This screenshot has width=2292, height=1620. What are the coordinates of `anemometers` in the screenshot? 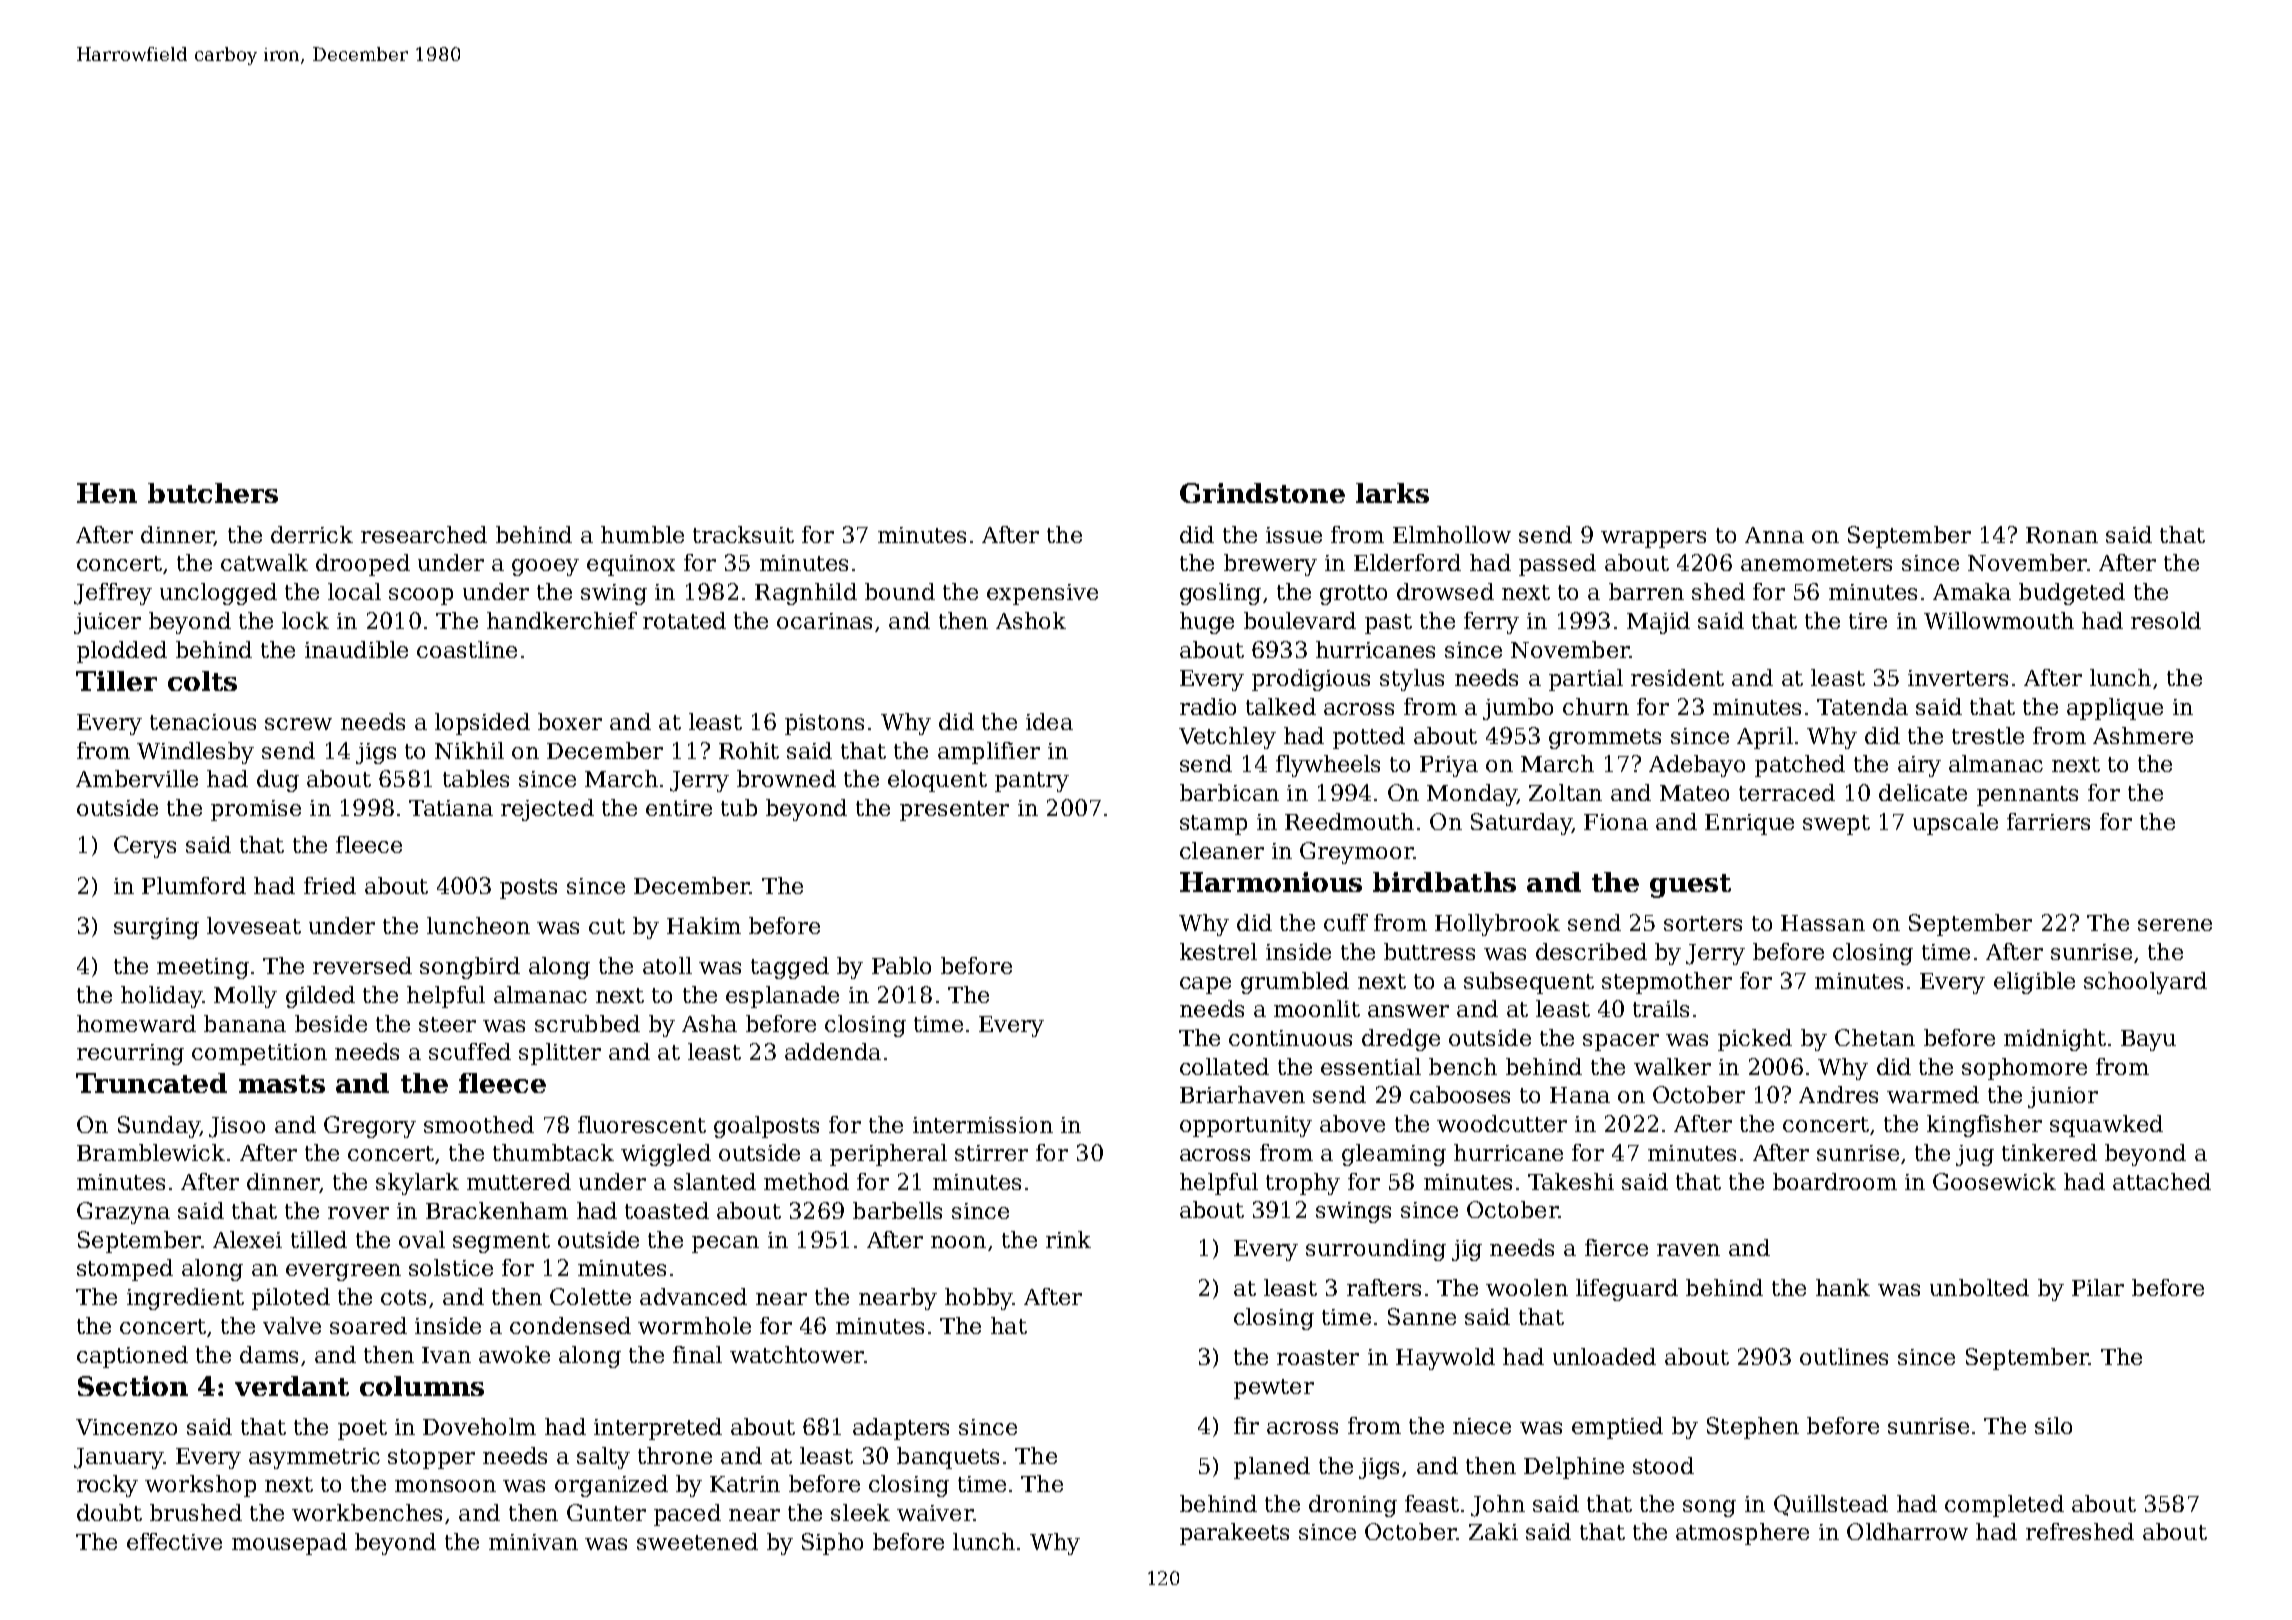 It's located at (1816, 563).
